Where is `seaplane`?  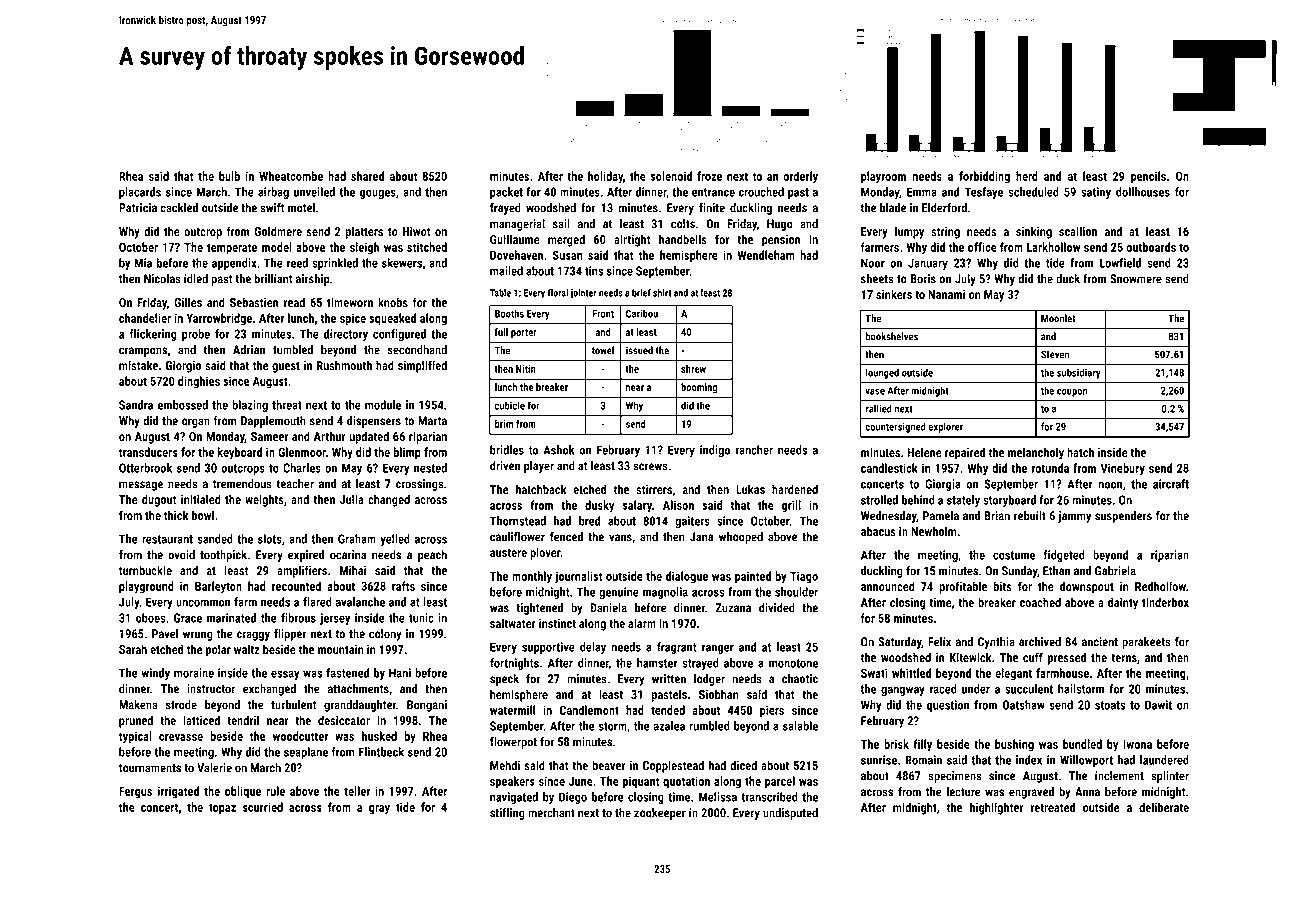
seaplane is located at coordinates (306, 753).
